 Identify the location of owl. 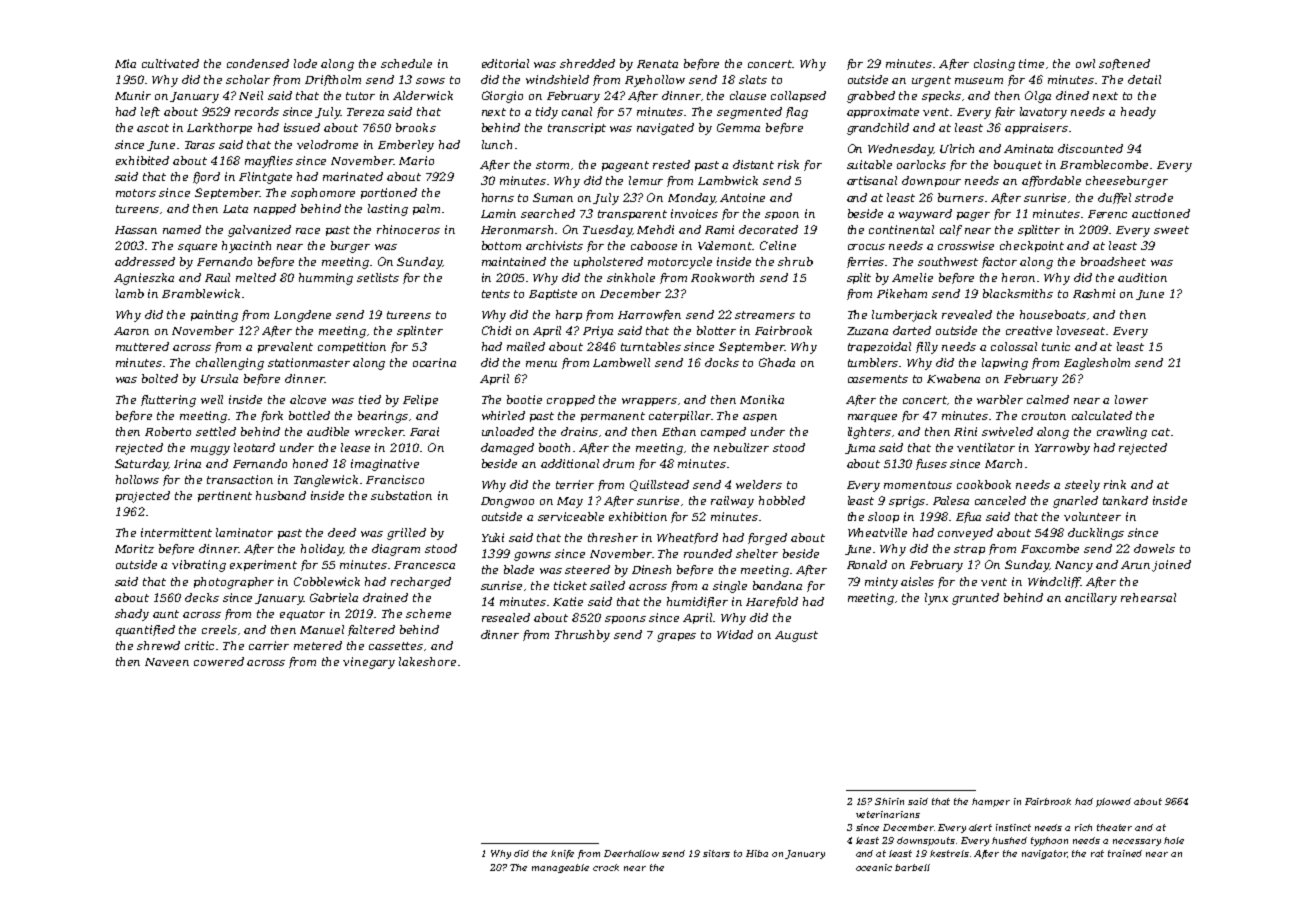
(1085, 63).
